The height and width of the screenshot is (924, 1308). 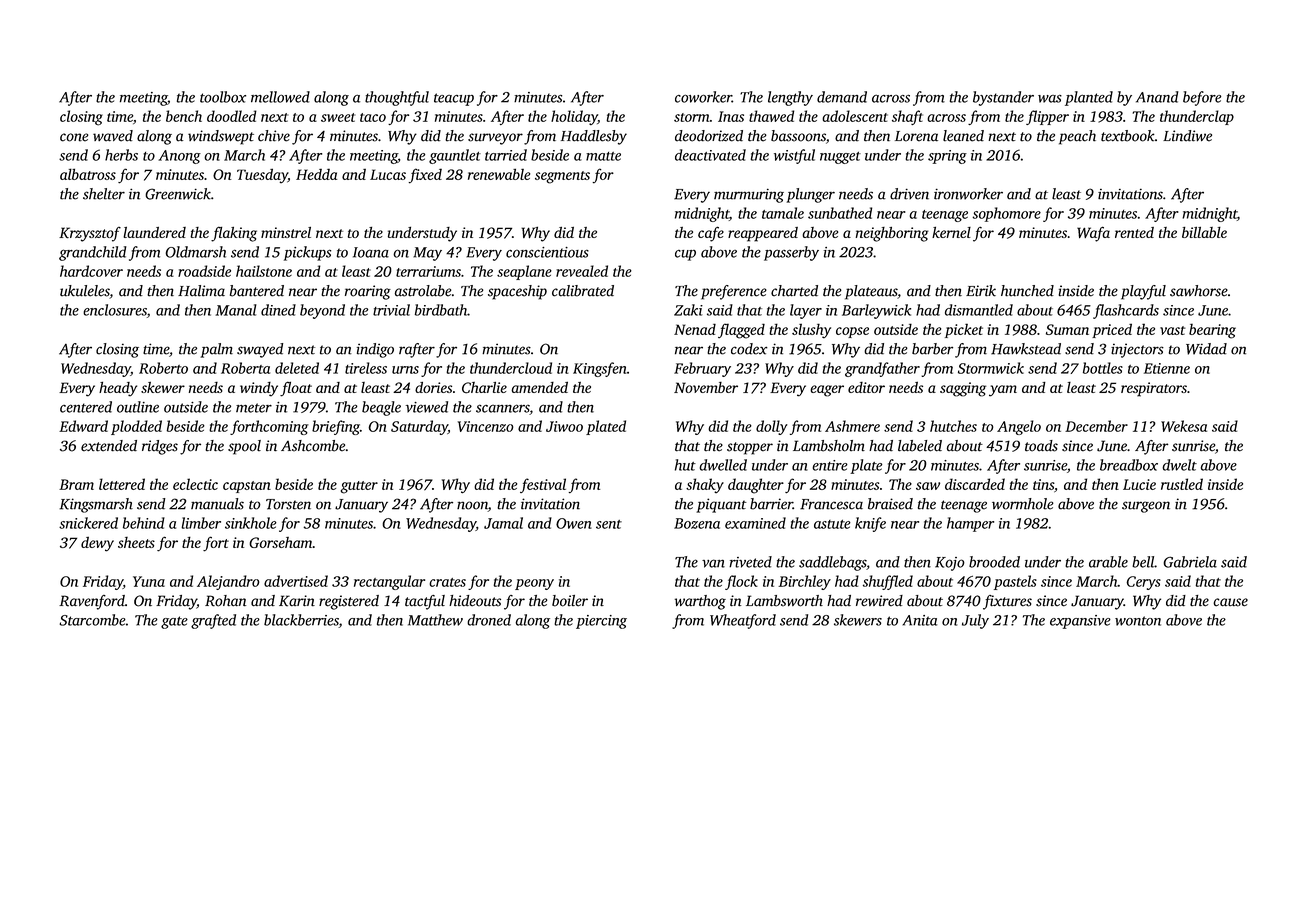 I want to click on labeled, so click(x=920, y=446).
